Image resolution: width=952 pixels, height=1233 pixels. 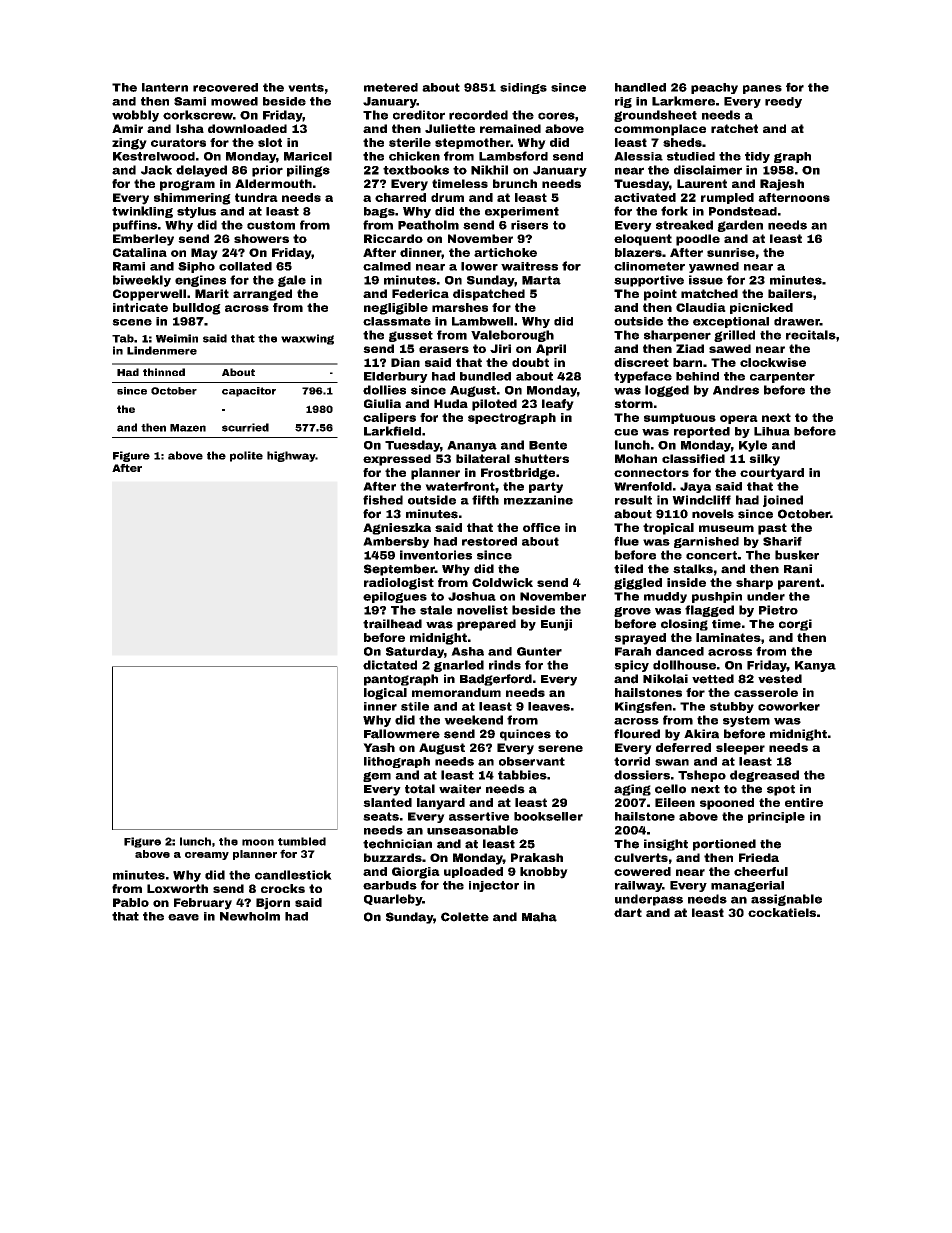 I want to click on busker, so click(x=797, y=555).
